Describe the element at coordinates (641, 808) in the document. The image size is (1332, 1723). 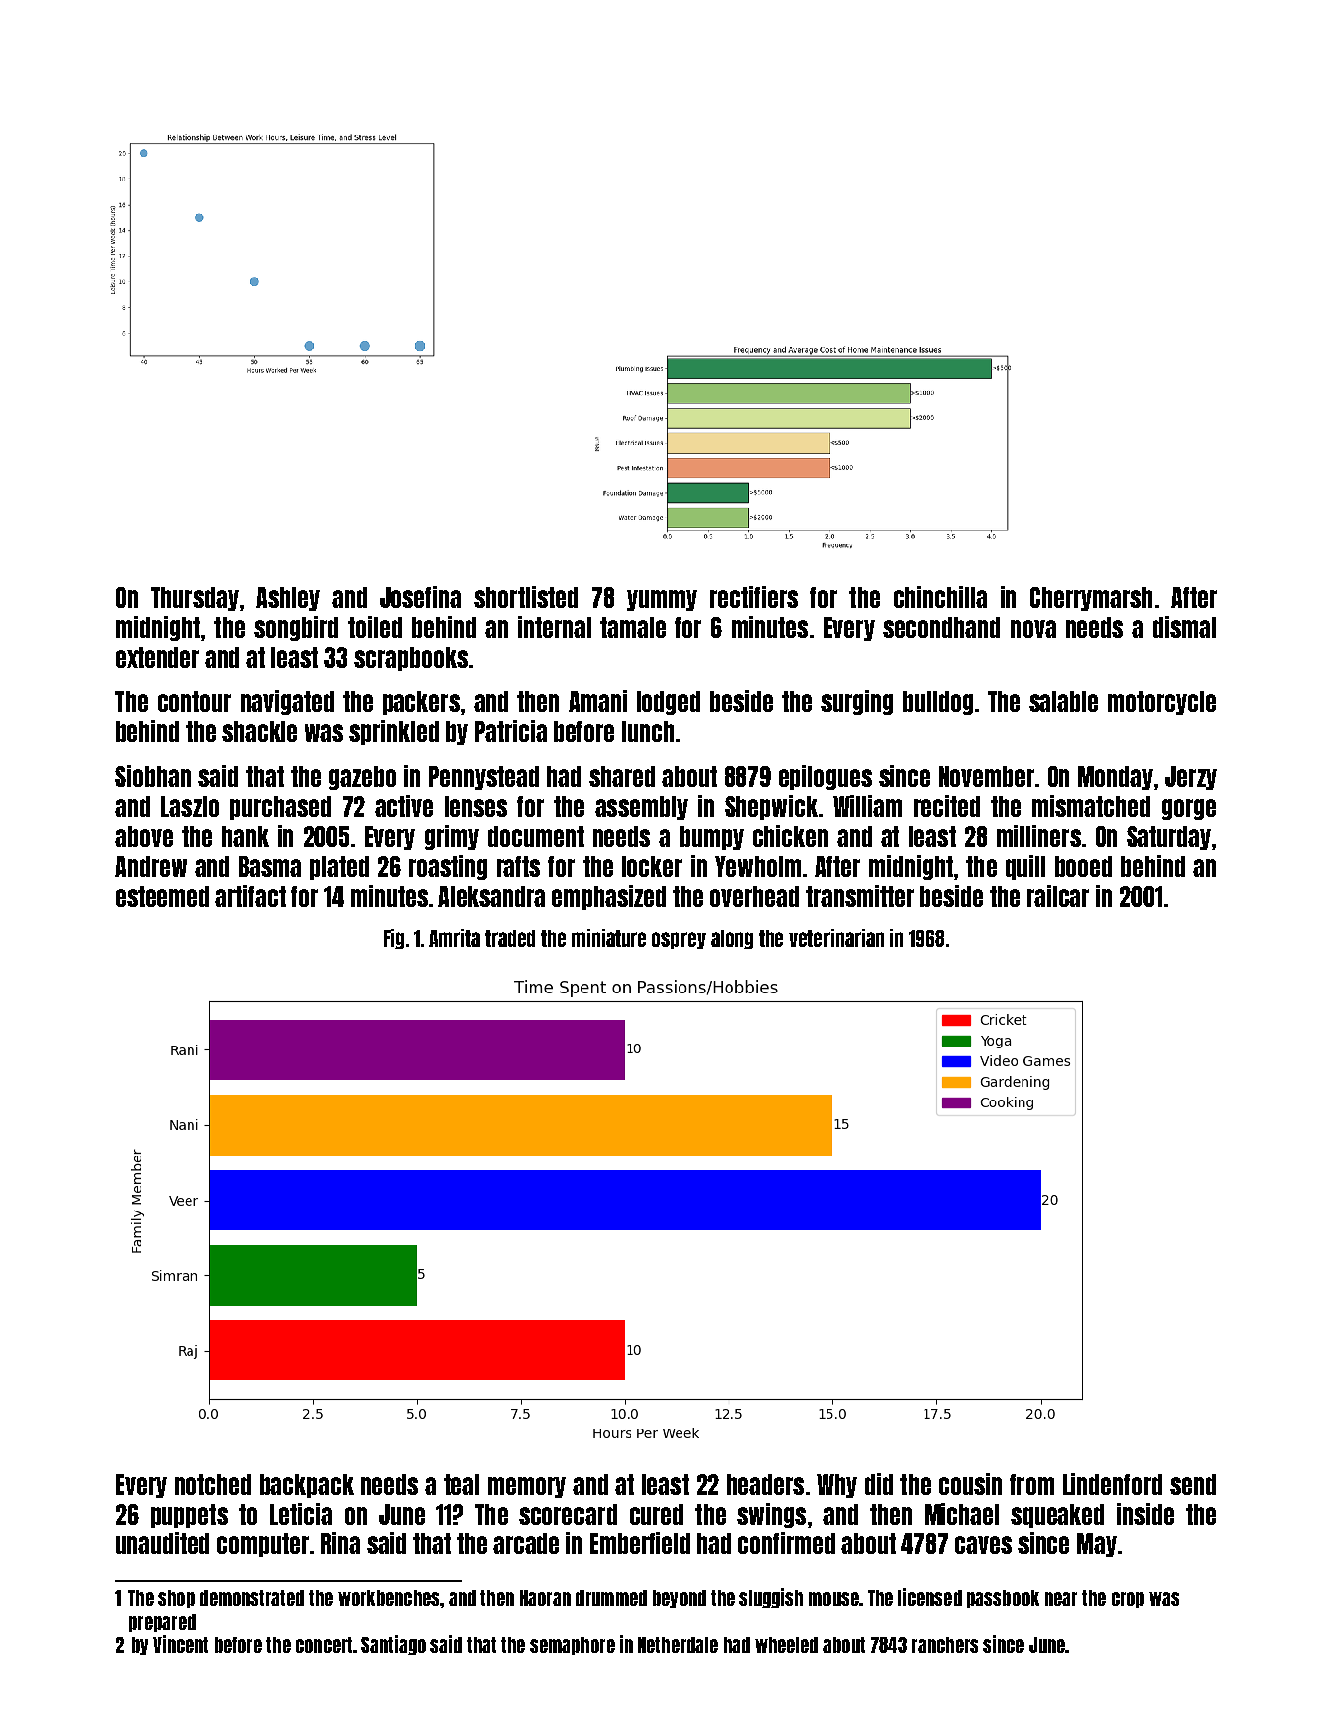
I see `assembly` at that location.
